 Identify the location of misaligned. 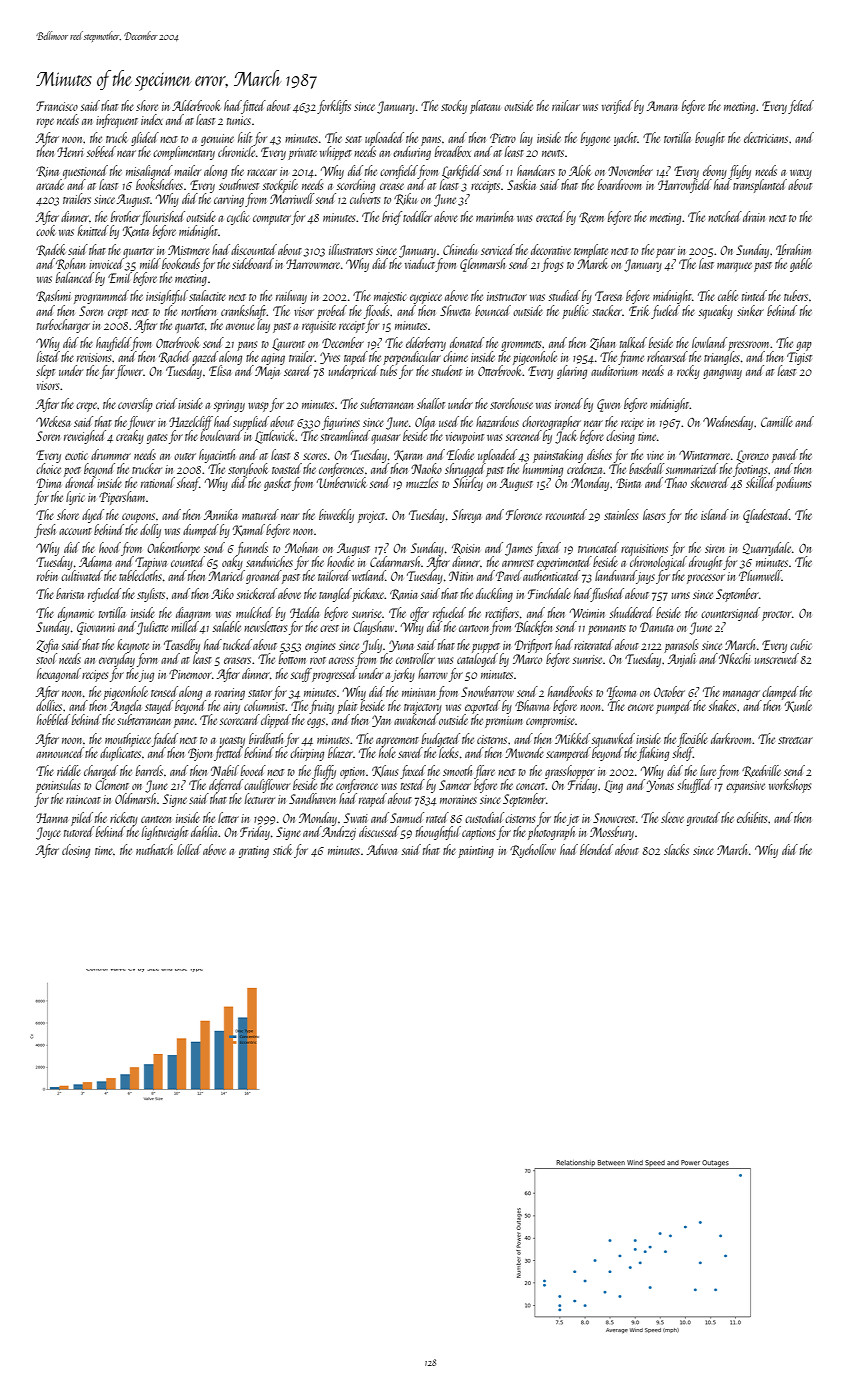
(149, 172).
